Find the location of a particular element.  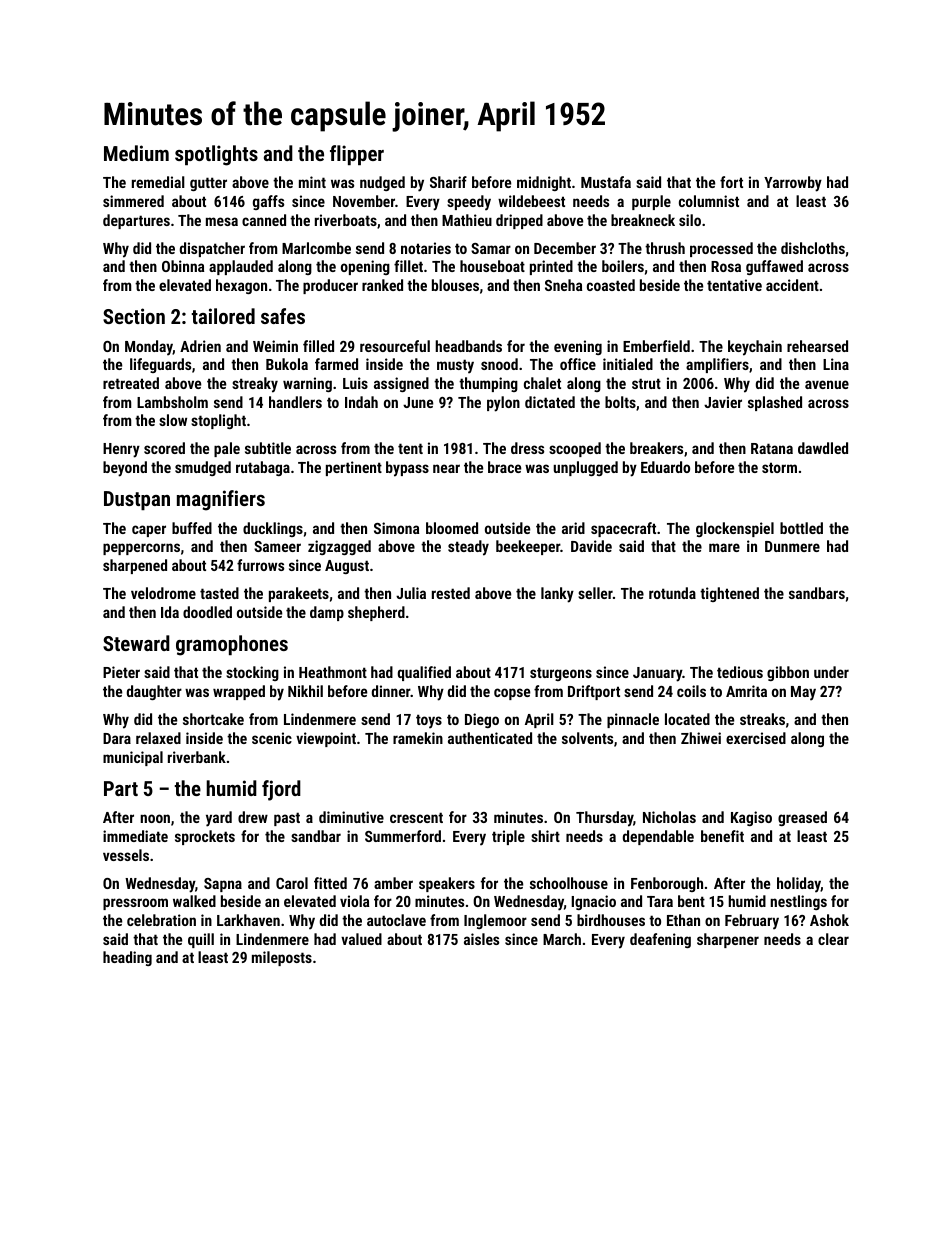

Rosa is located at coordinates (726, 266).
